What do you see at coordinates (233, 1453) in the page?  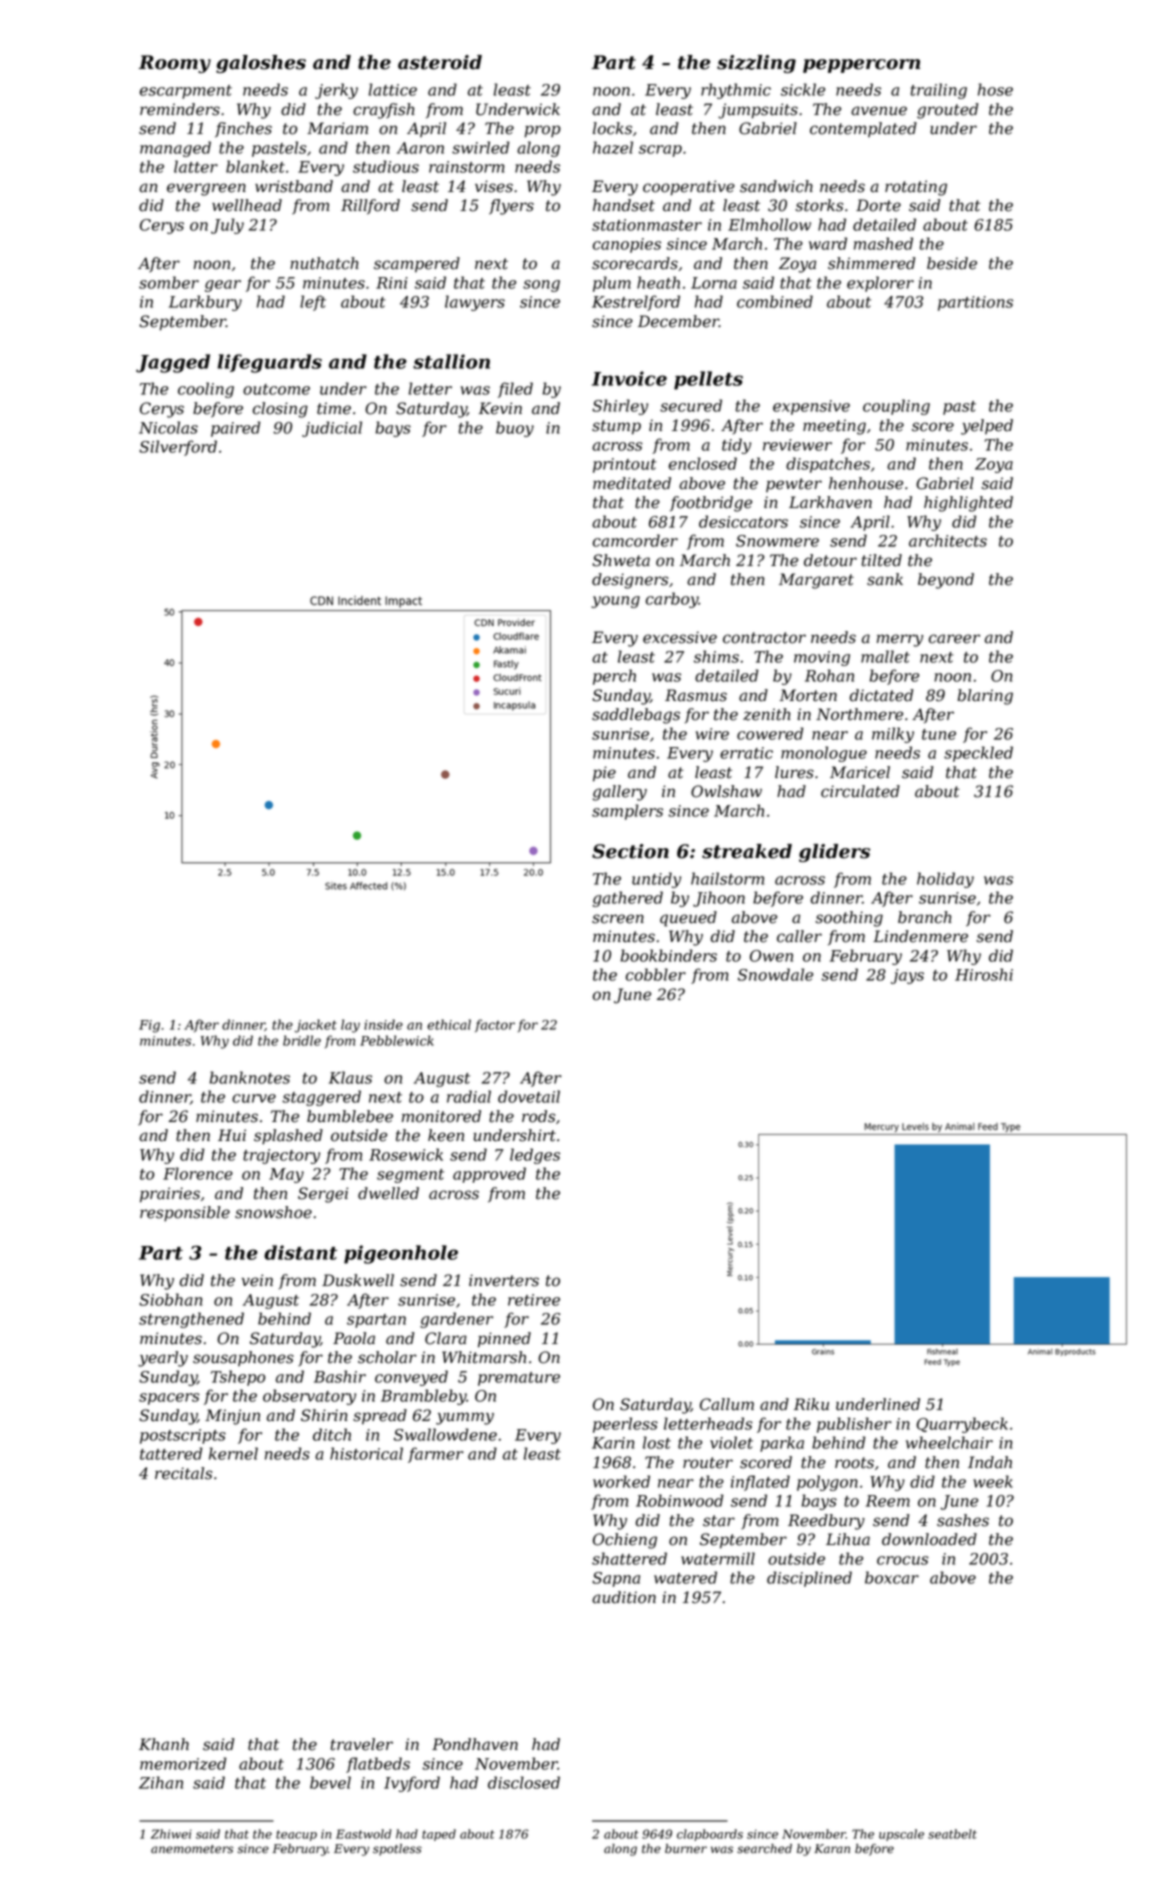 I see `kernel` at bounding box center [233, 1453].
